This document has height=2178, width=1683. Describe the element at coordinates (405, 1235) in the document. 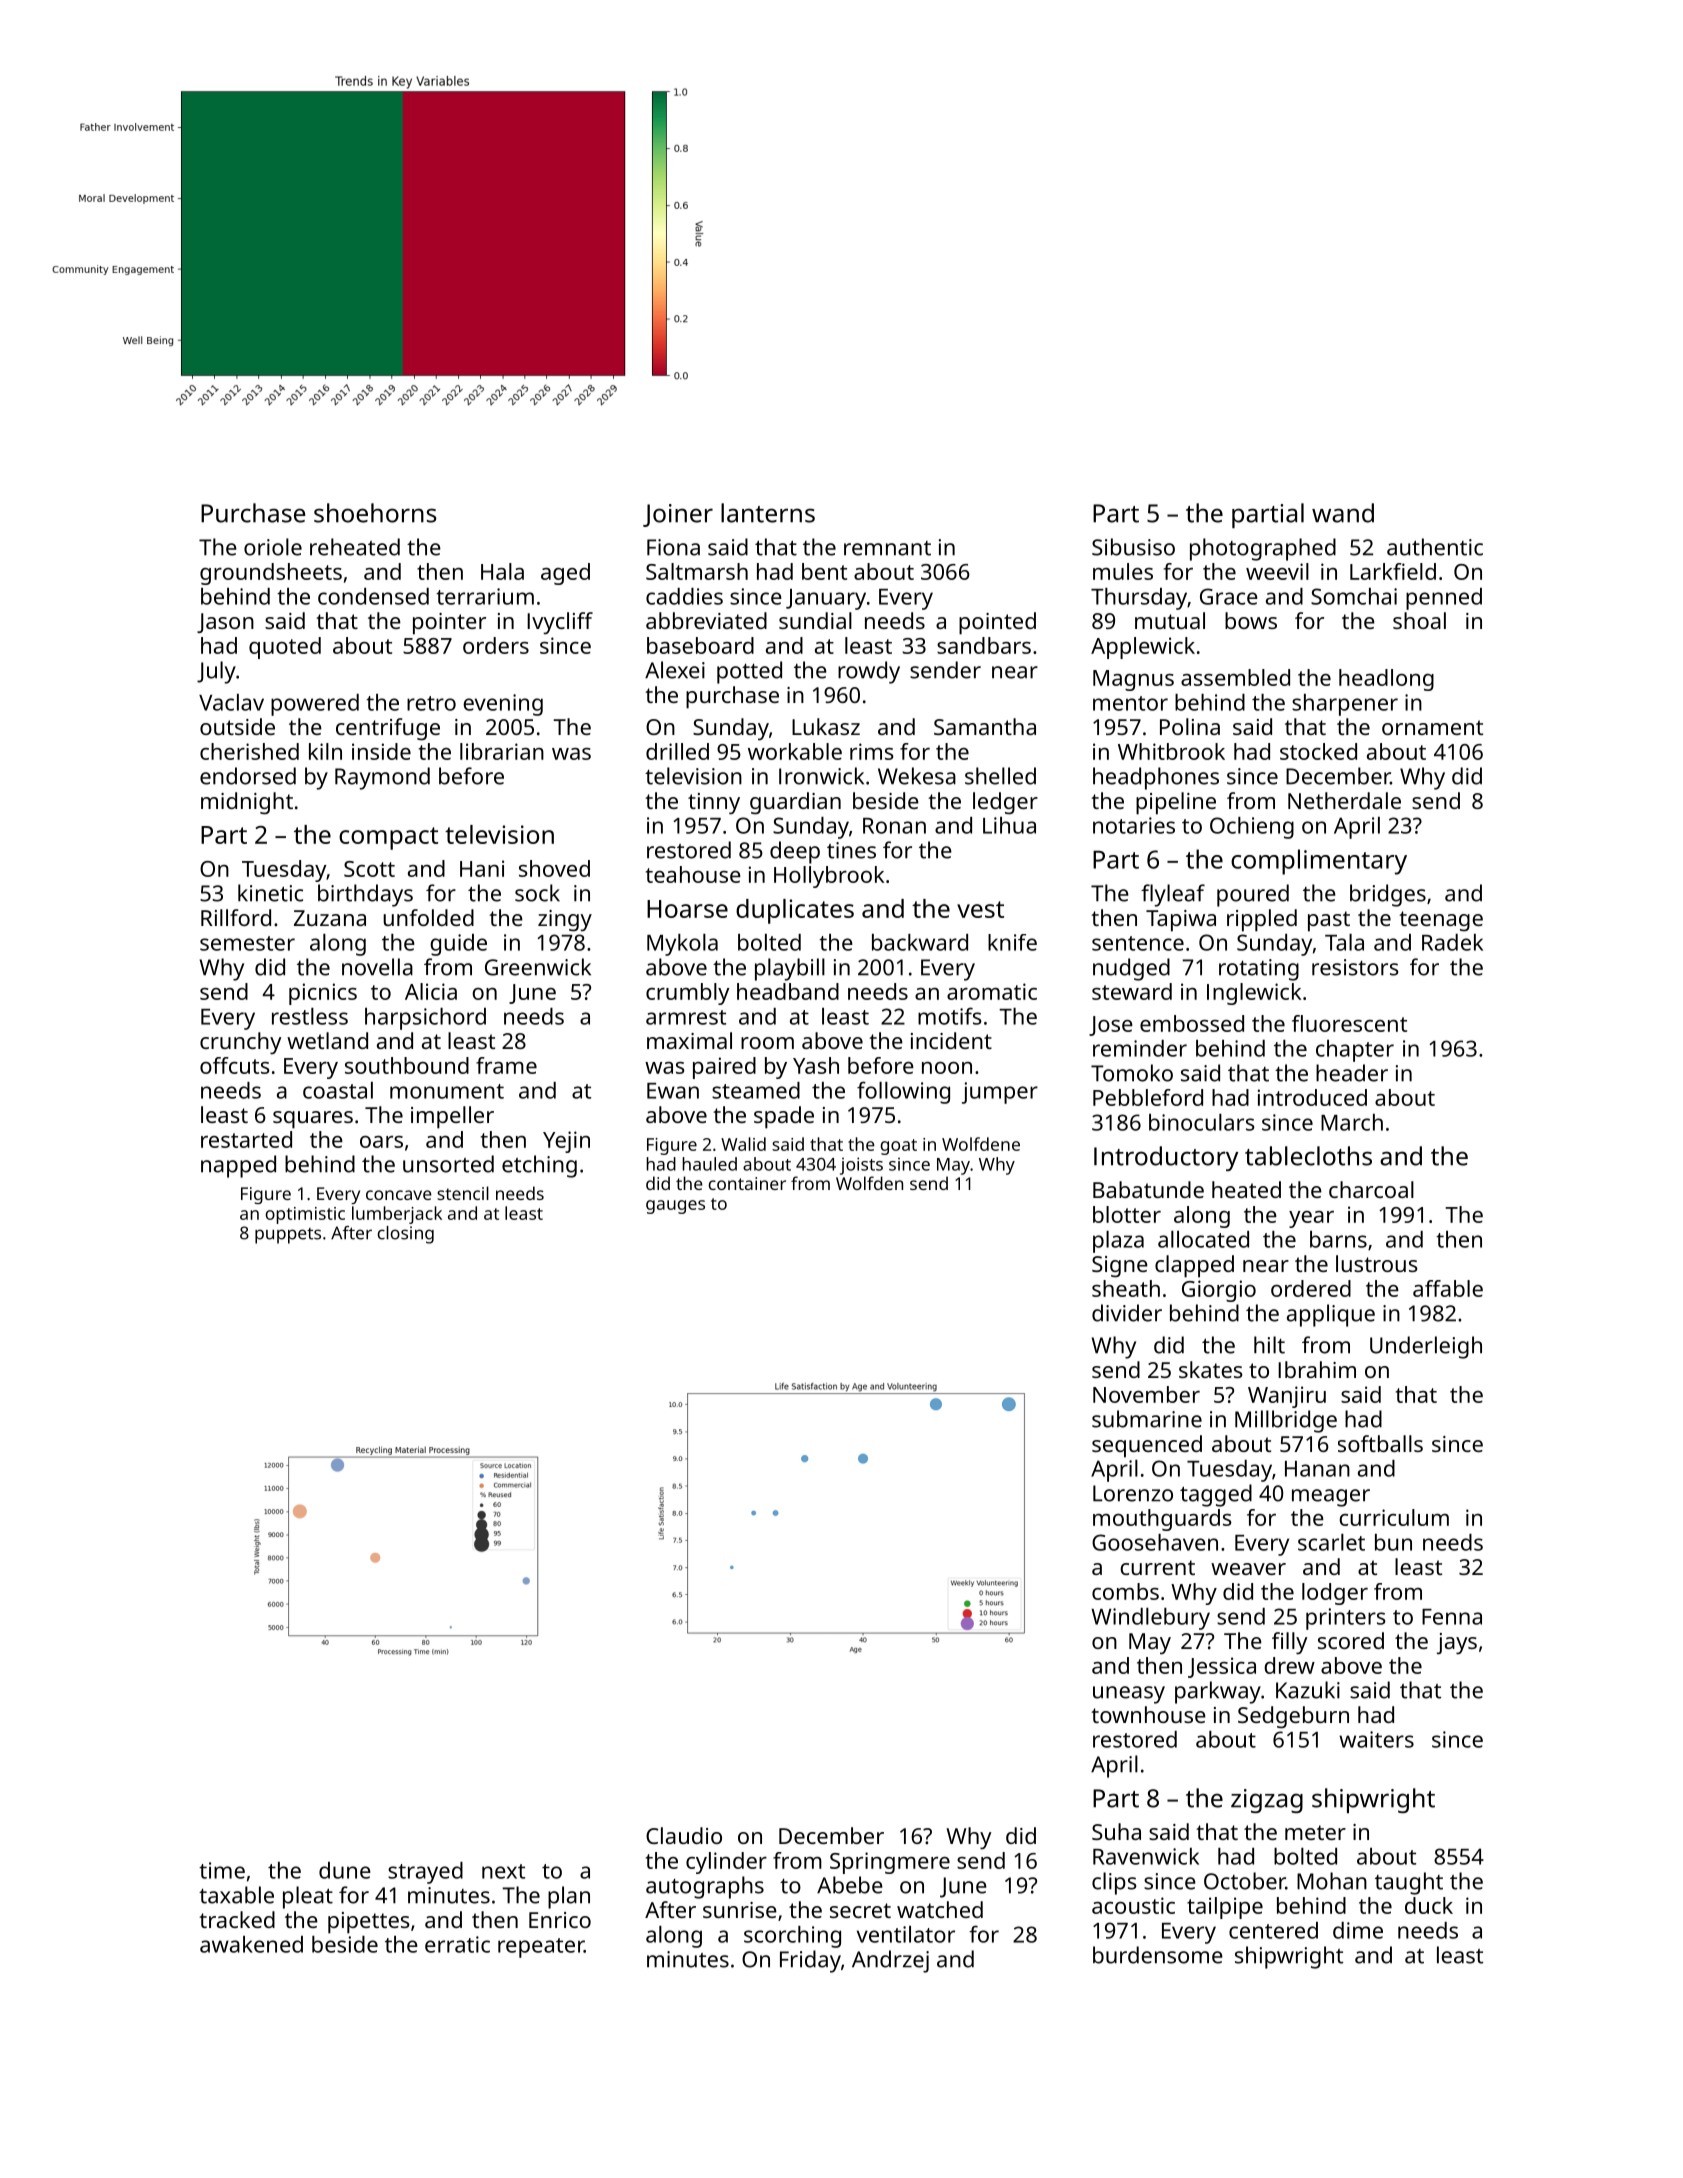

I see `closing` at that location.
